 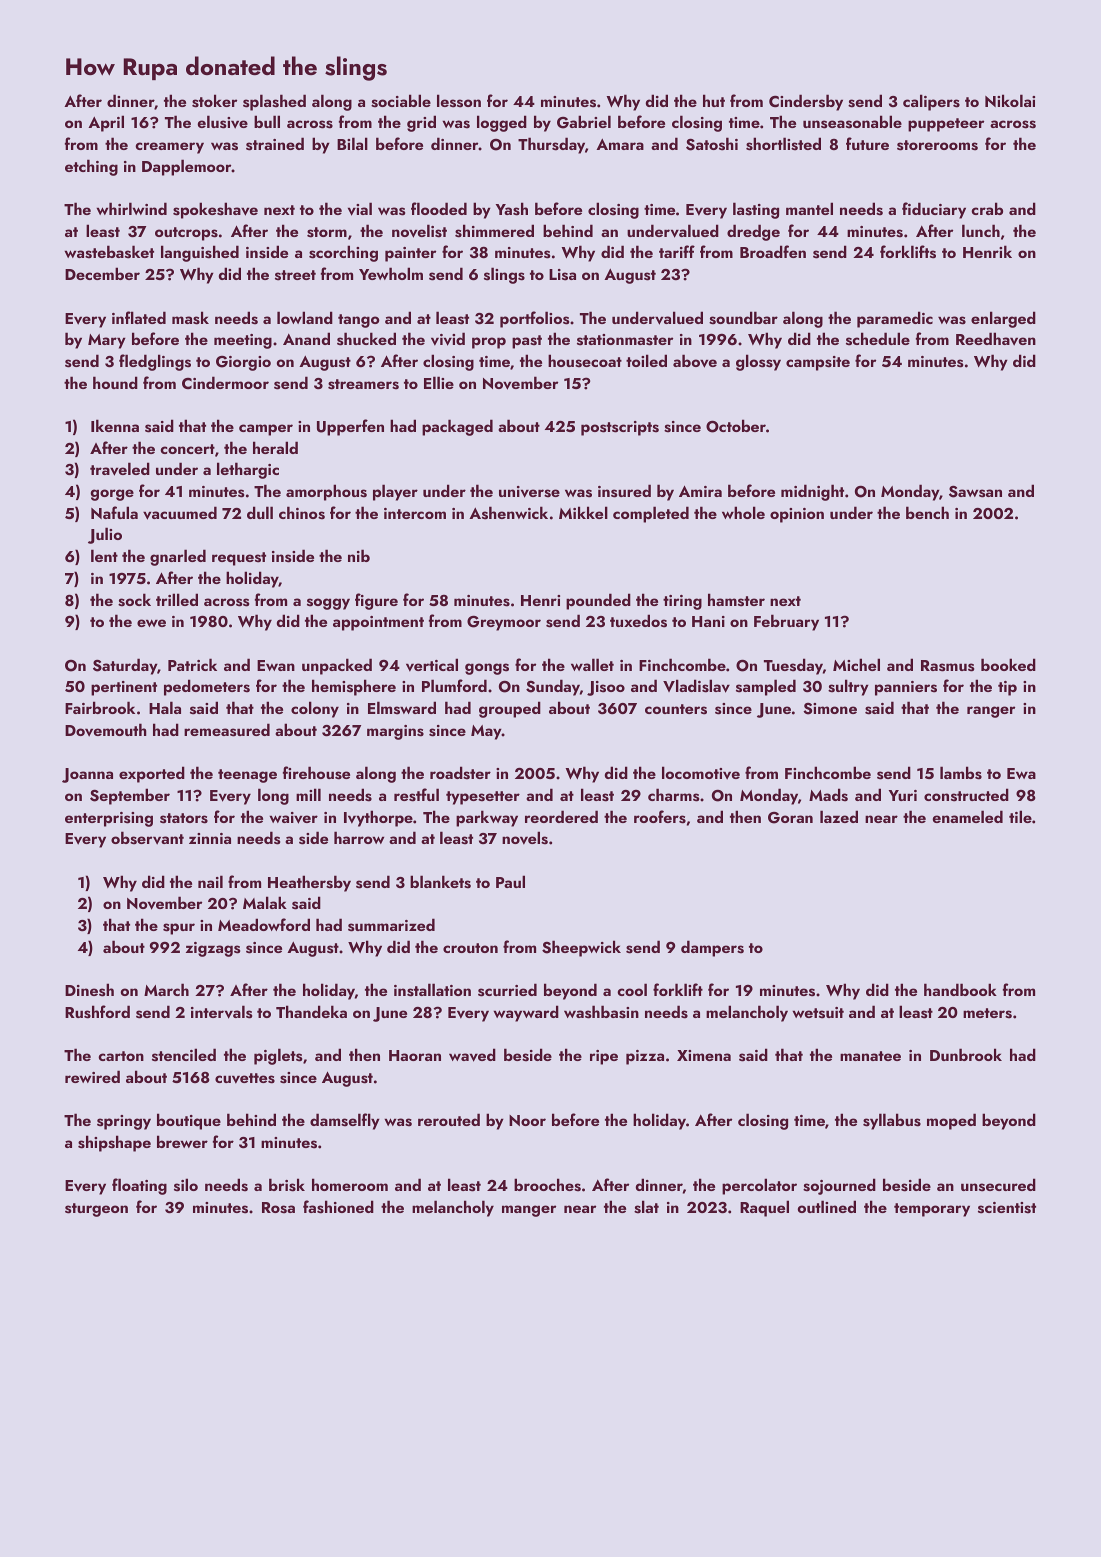 What do you see at coordinates (547, 1185) in the document?
I see `brooches` at bounding box center [547, 1185].
